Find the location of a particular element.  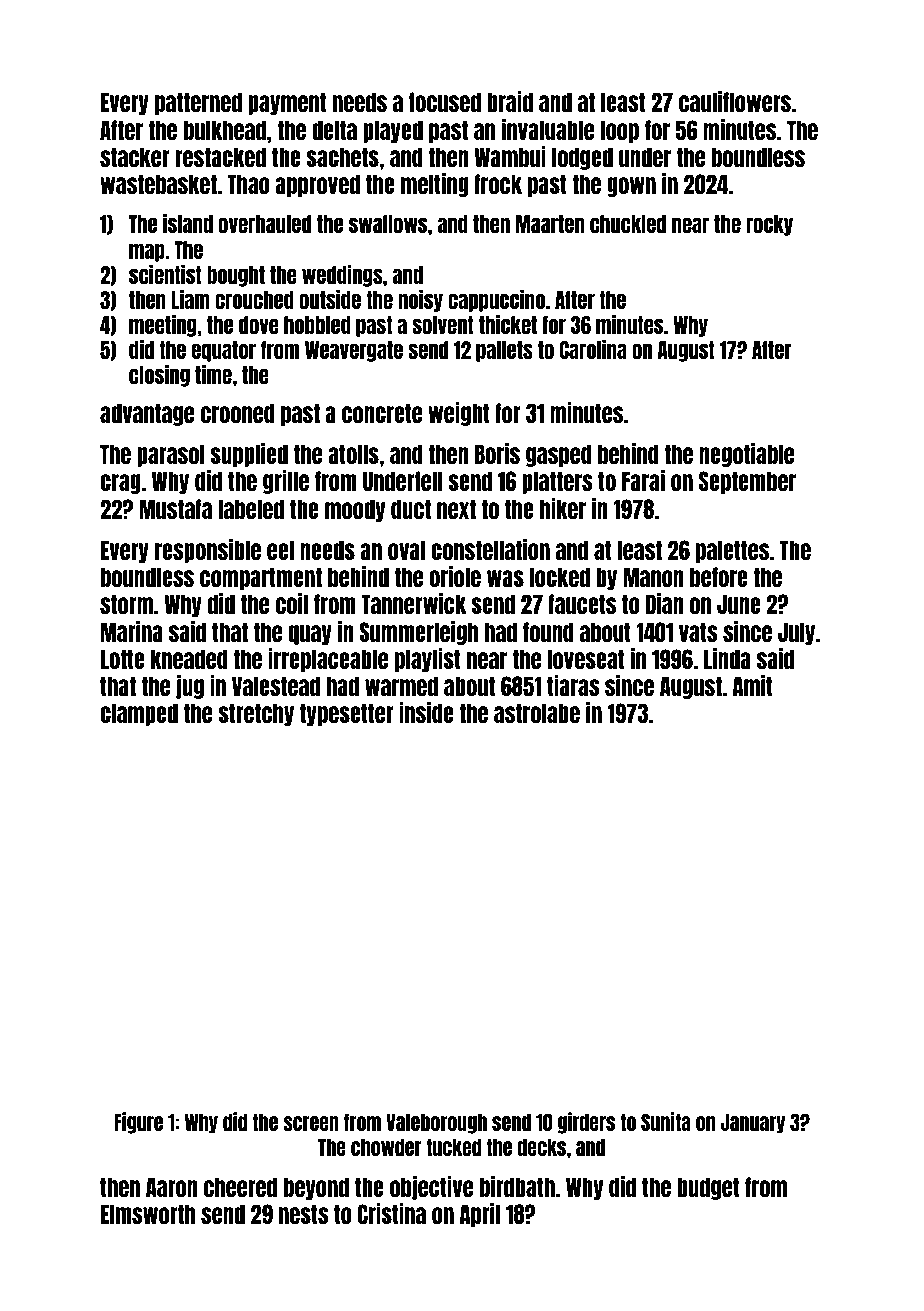

birdbath is located at coordinates (517, 1186).
